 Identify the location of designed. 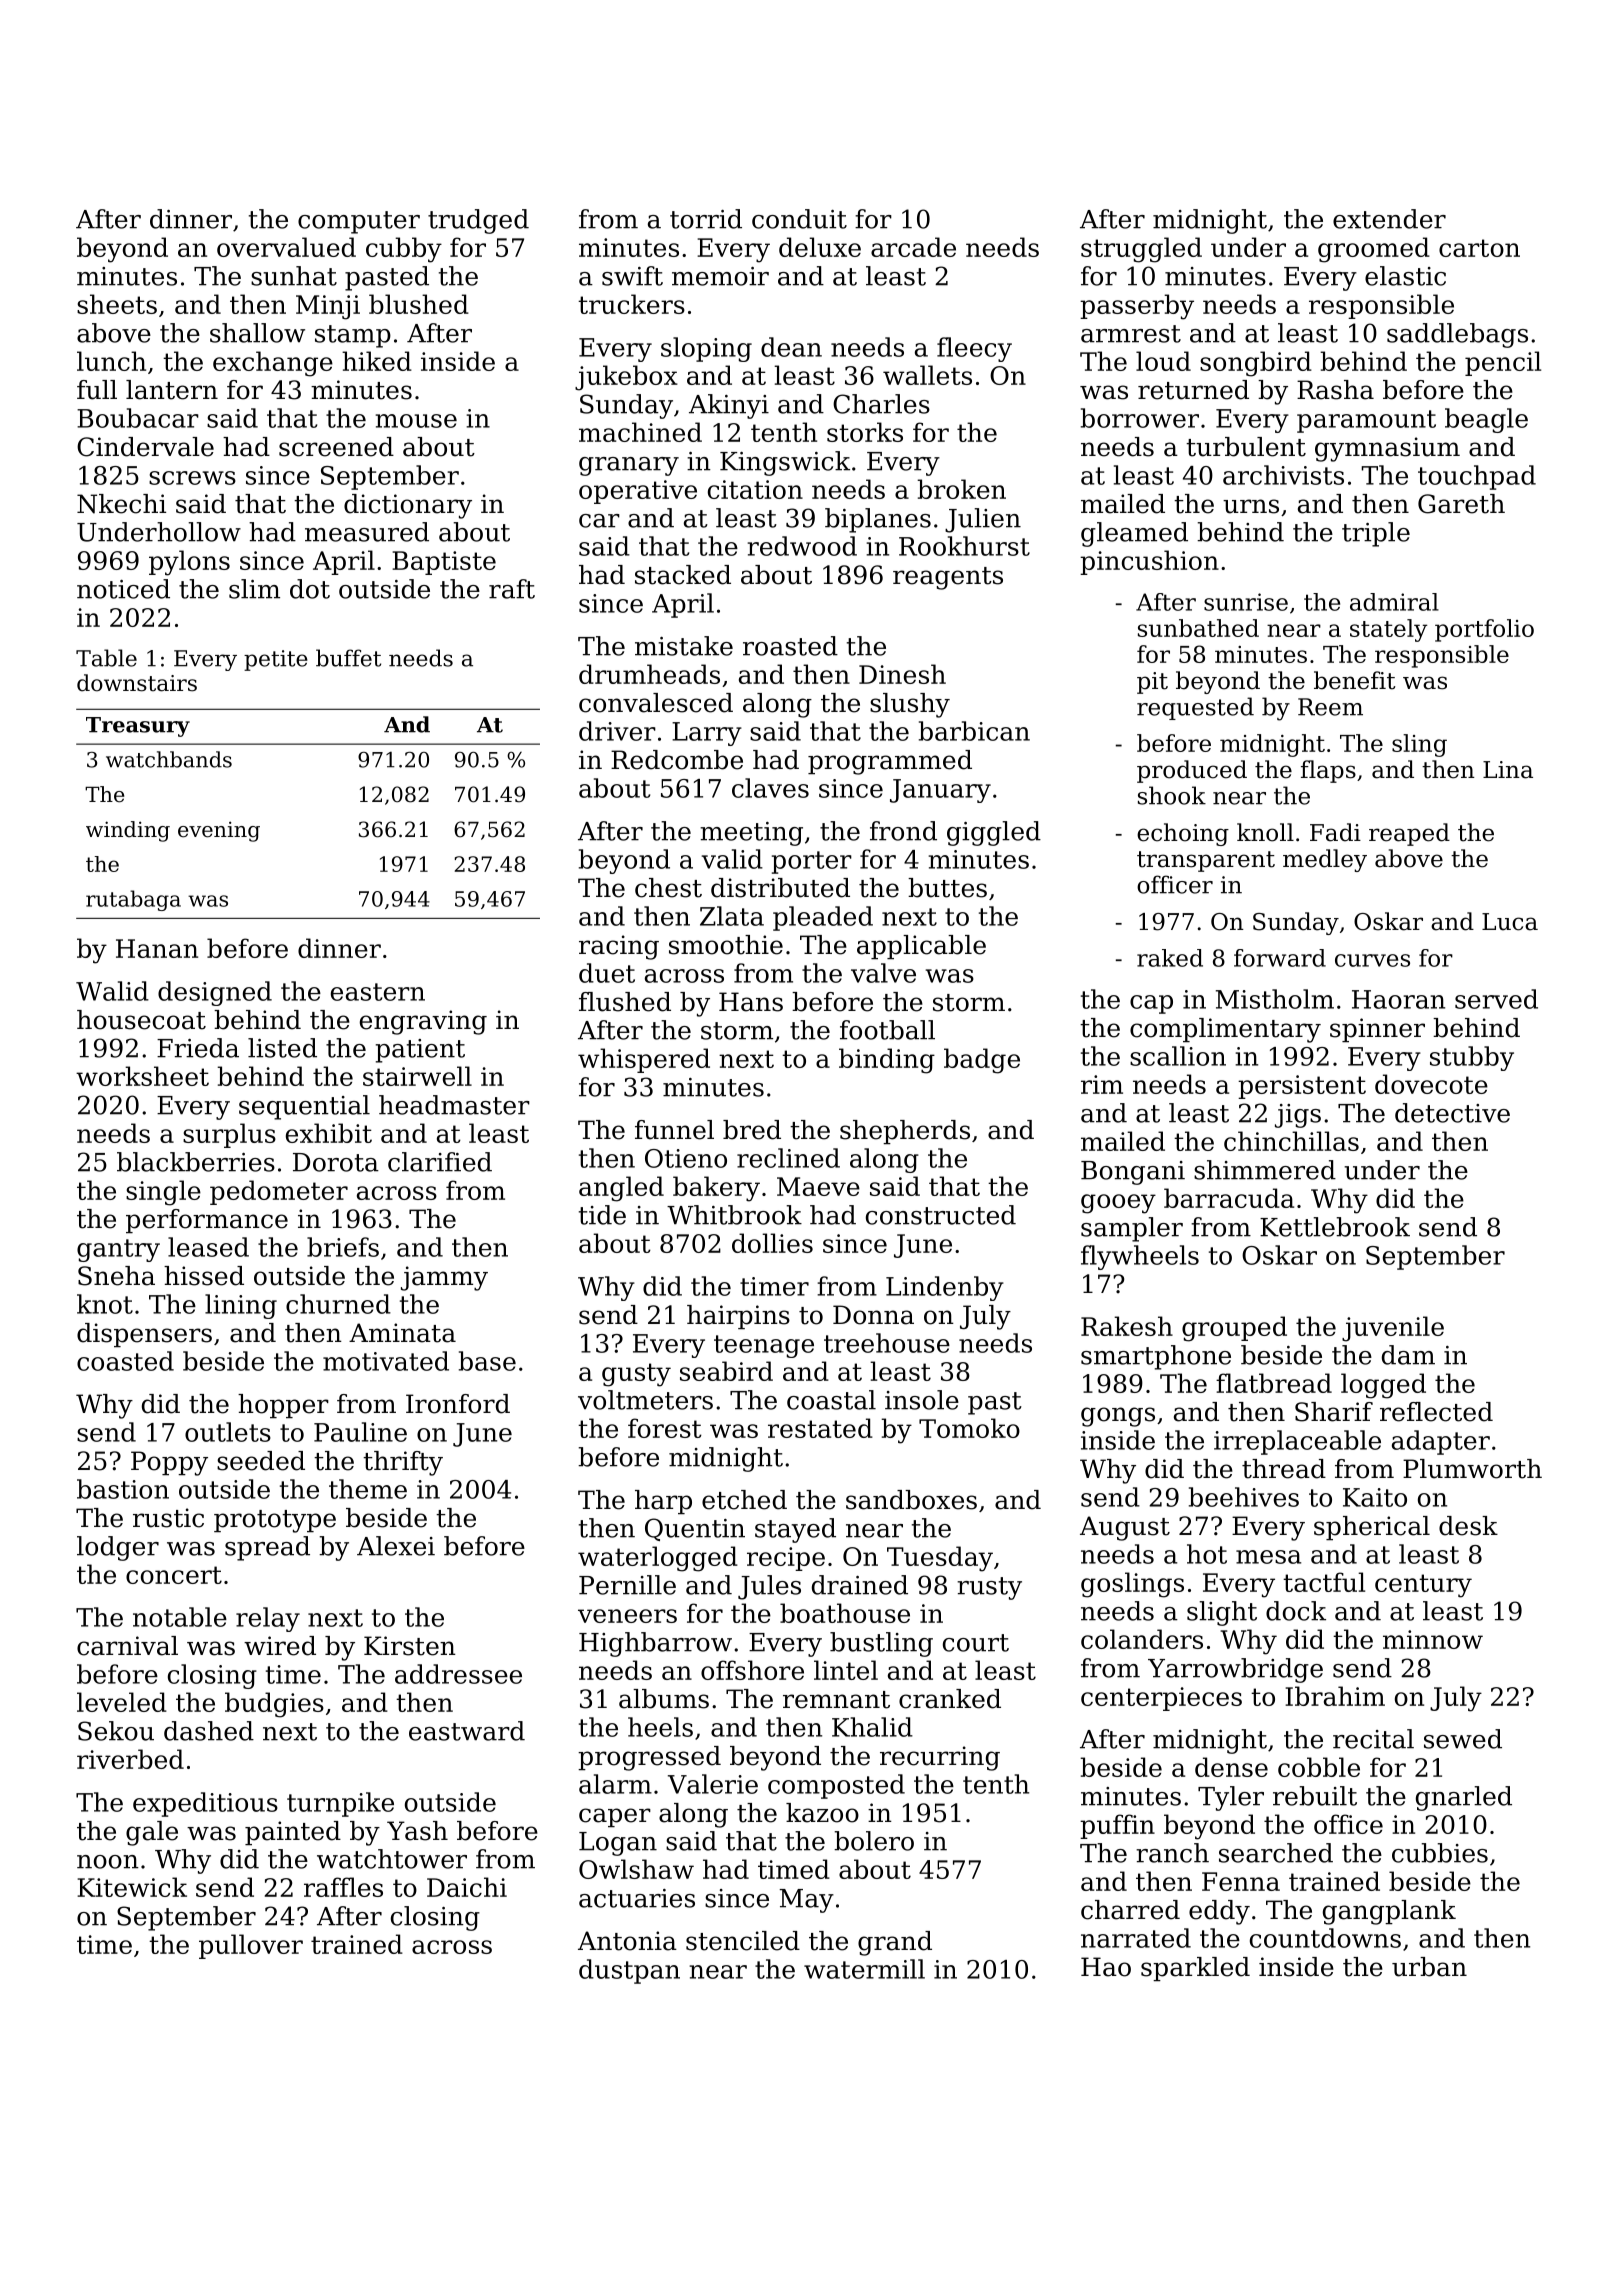
(215, 993).
